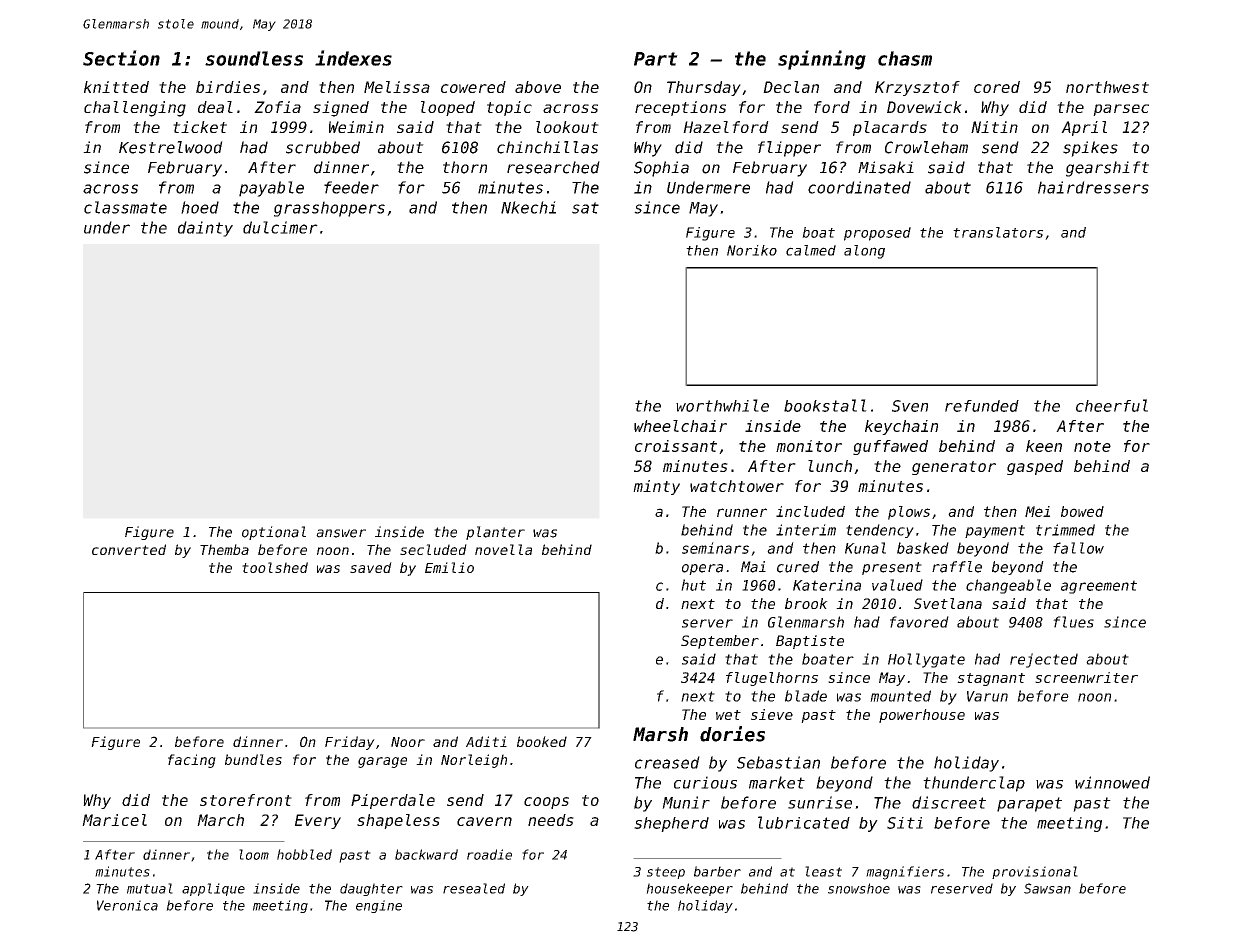 The height and width of the screenshot is (952, 1233). What do you see at coordinates (689, 889) in the screenshot?
I see `housekeeper` at bounding box center [689, 889].
